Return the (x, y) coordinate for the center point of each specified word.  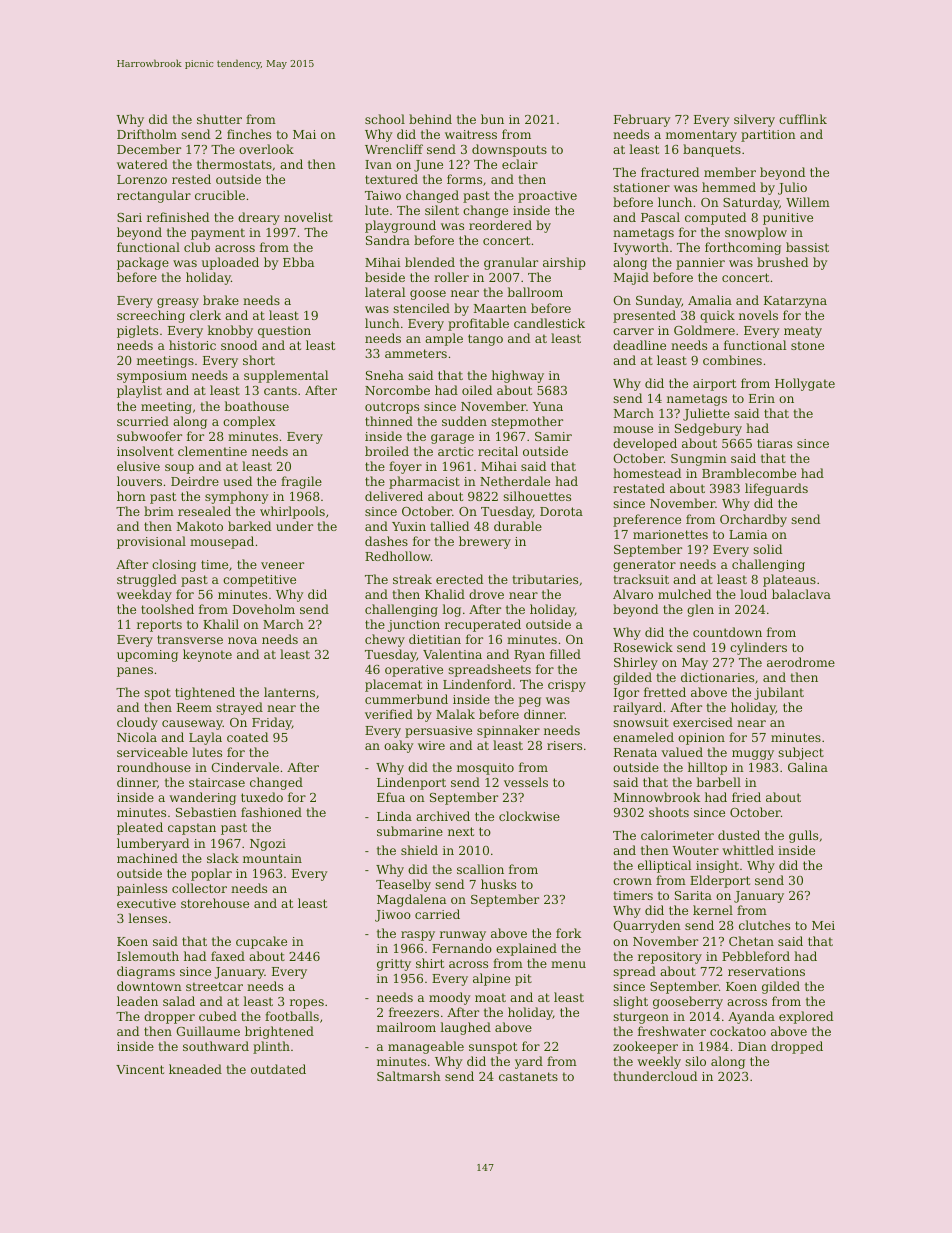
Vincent (140, 1069)
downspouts (509, 150)
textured (391, 179)
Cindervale (245, 767)
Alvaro (633, 594)
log (451, 610)
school (385, 119)
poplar (211, 874)
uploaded (230, 263)
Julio (792, 188)
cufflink (803, 119)
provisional (151, 542)
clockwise (529, 816)
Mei (823, 925)
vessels (526, 782)
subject (801, 753)
